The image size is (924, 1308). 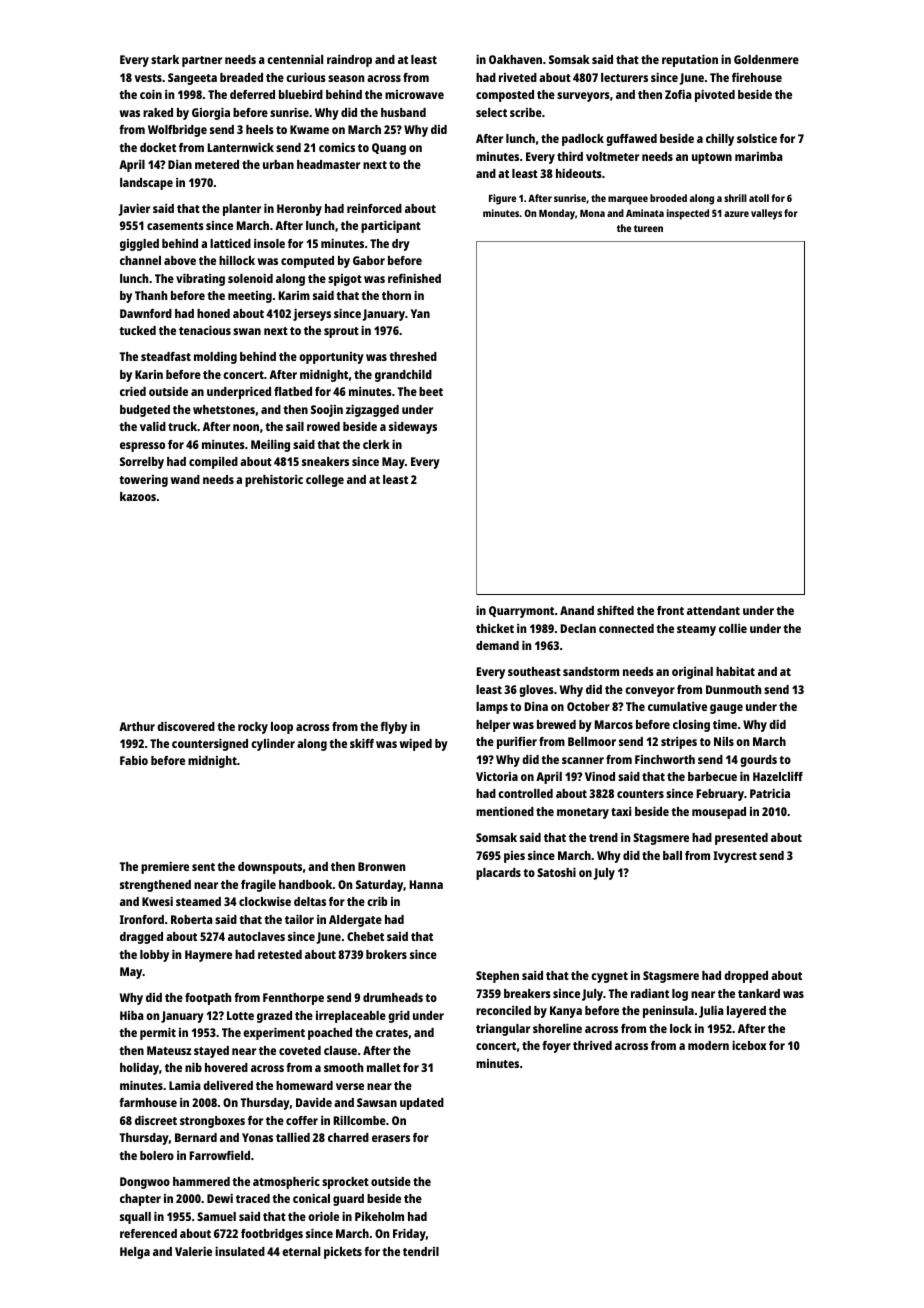 What do you see at coordinates (603, 837) in the screenshot?
I see `trend` at bounding box center [603, 837].
